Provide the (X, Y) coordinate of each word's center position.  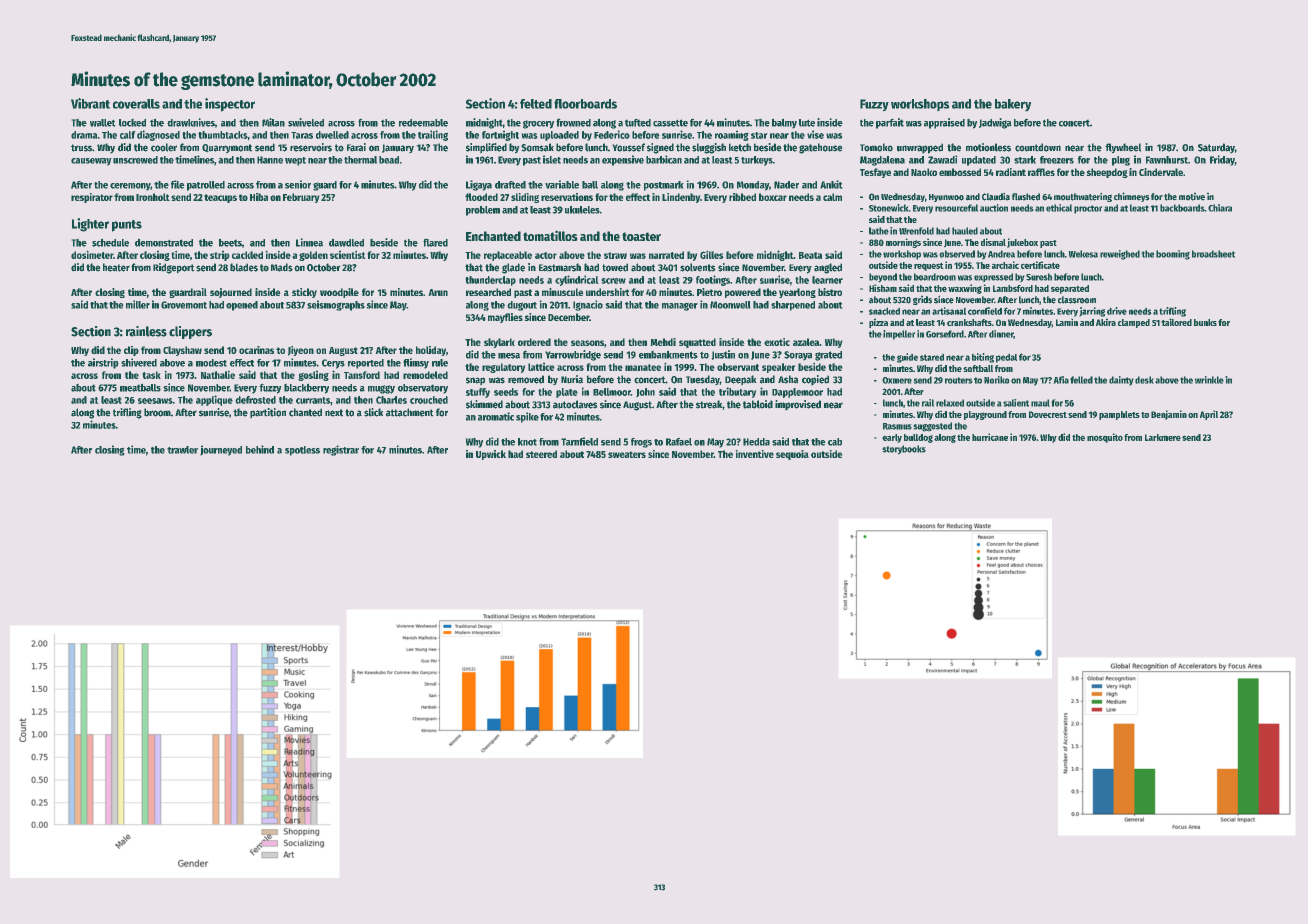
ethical (1059, 208)
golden (313, 256)
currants (313, 400)
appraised (944, 123)
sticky (304, 293)
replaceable (508, 256)
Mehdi (663, 342)
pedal (1006, 358)
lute (807, 123)
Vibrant (90, 103)
